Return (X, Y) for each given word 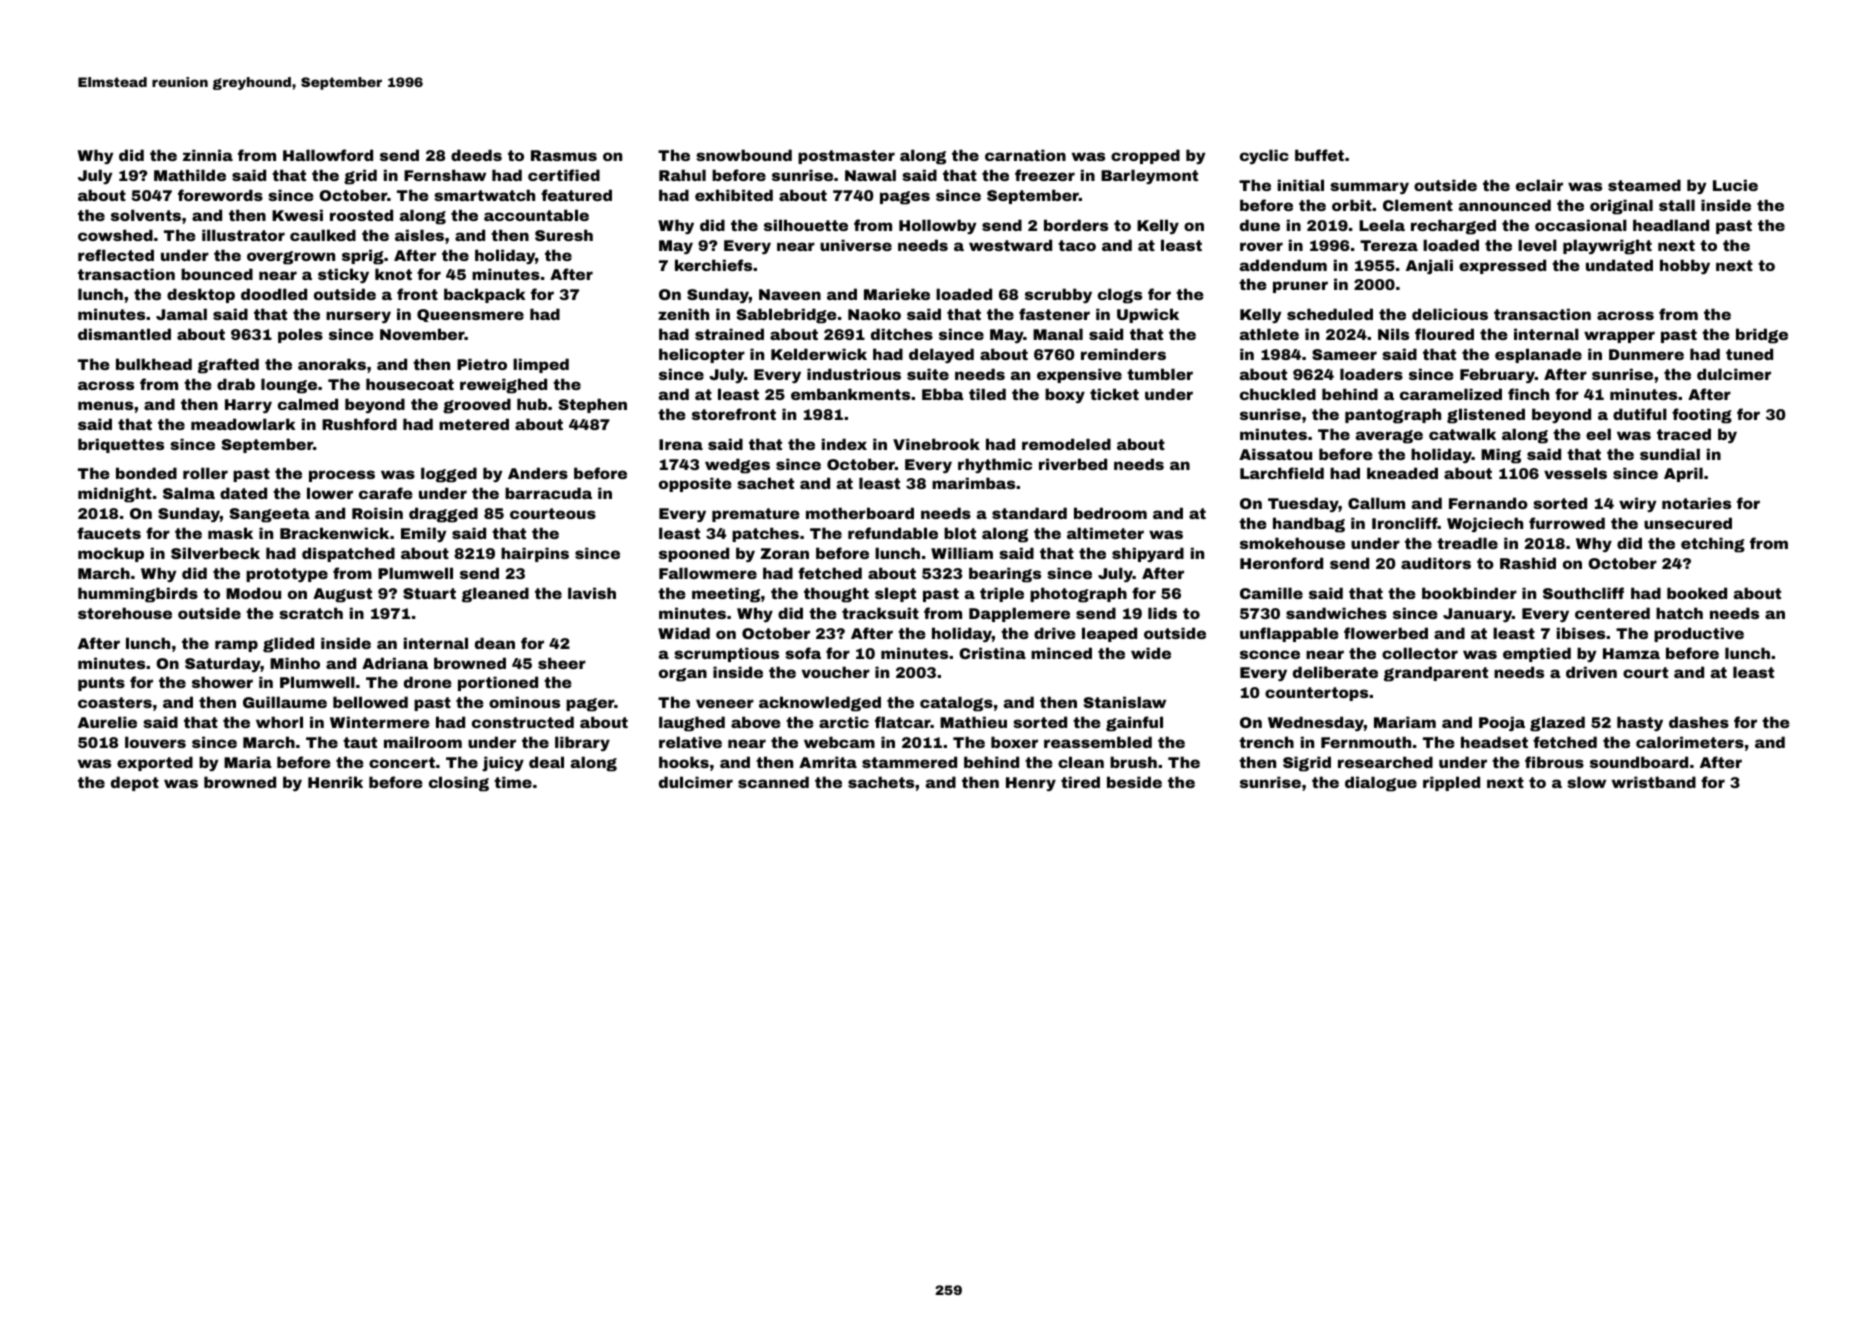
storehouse (125, 613)
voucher (836, 672)
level (1537, 245)
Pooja (1502, 723)
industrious (854, 374)
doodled (274, 294)
